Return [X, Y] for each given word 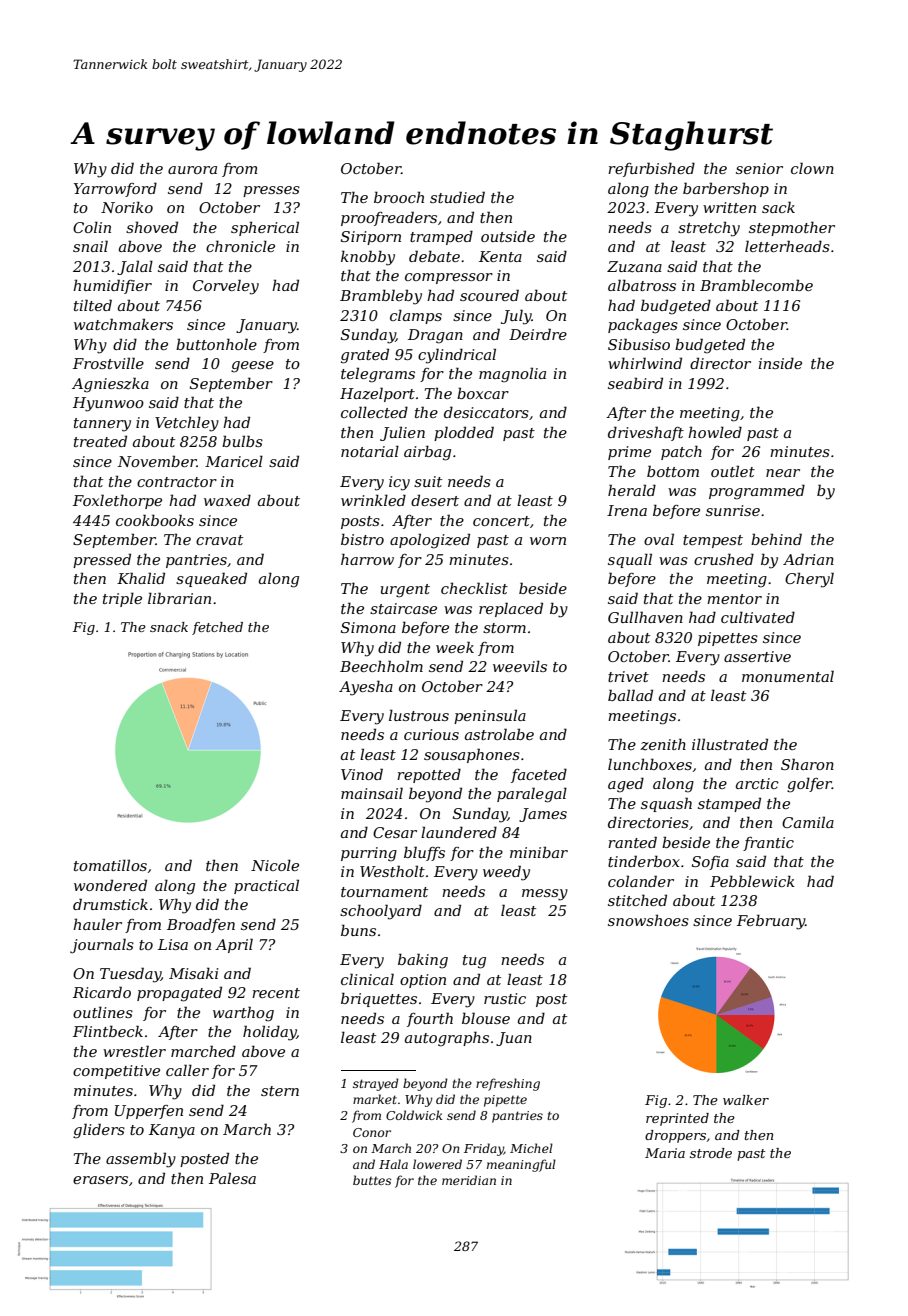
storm [504, 628]
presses [271, 191]
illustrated [730, 744]
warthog [243, 1014]
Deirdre [538, 334]
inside [780, 363]
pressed [102, 560]
